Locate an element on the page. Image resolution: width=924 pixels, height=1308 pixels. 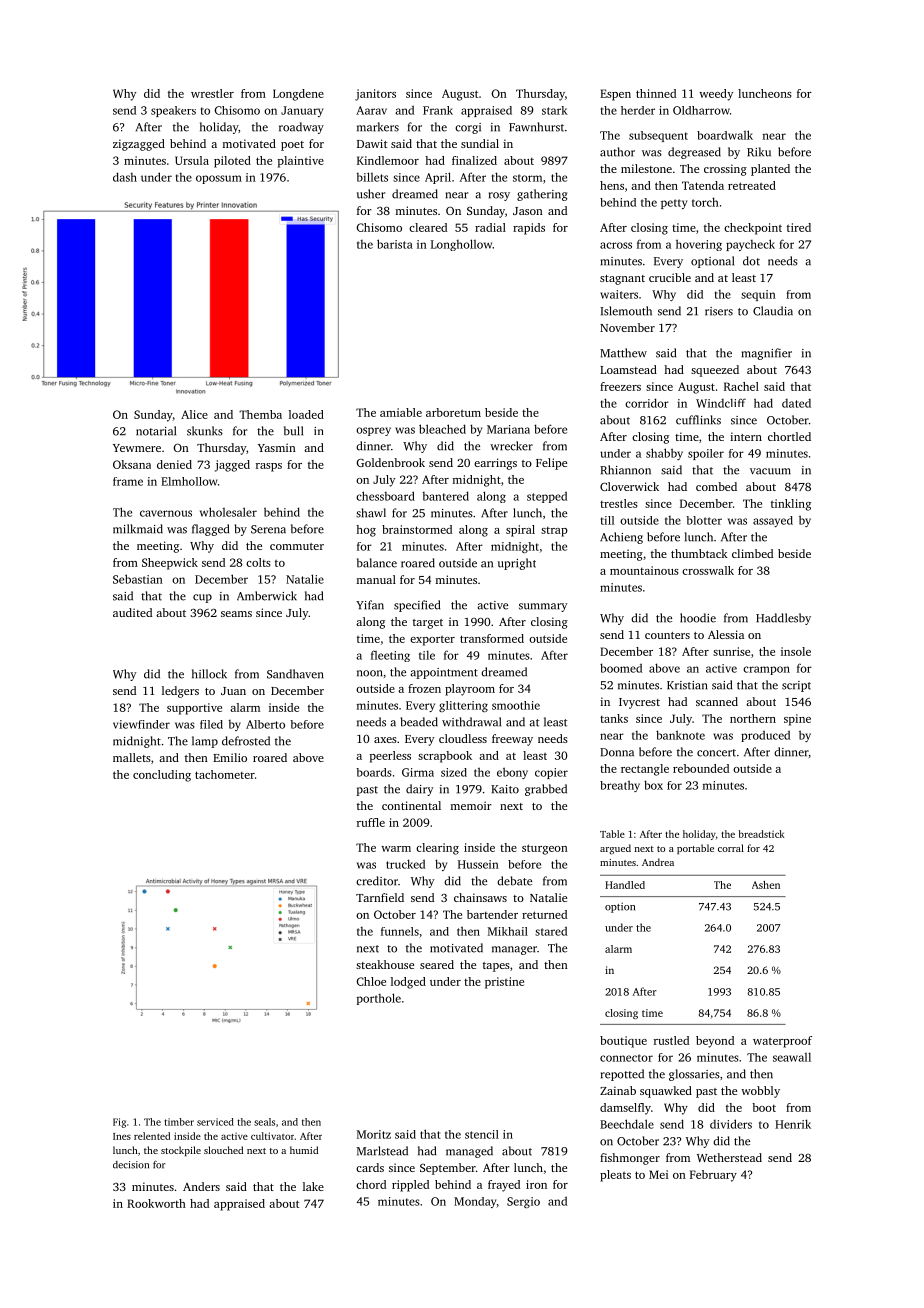
bantered is located at coordinates (445, 496).
